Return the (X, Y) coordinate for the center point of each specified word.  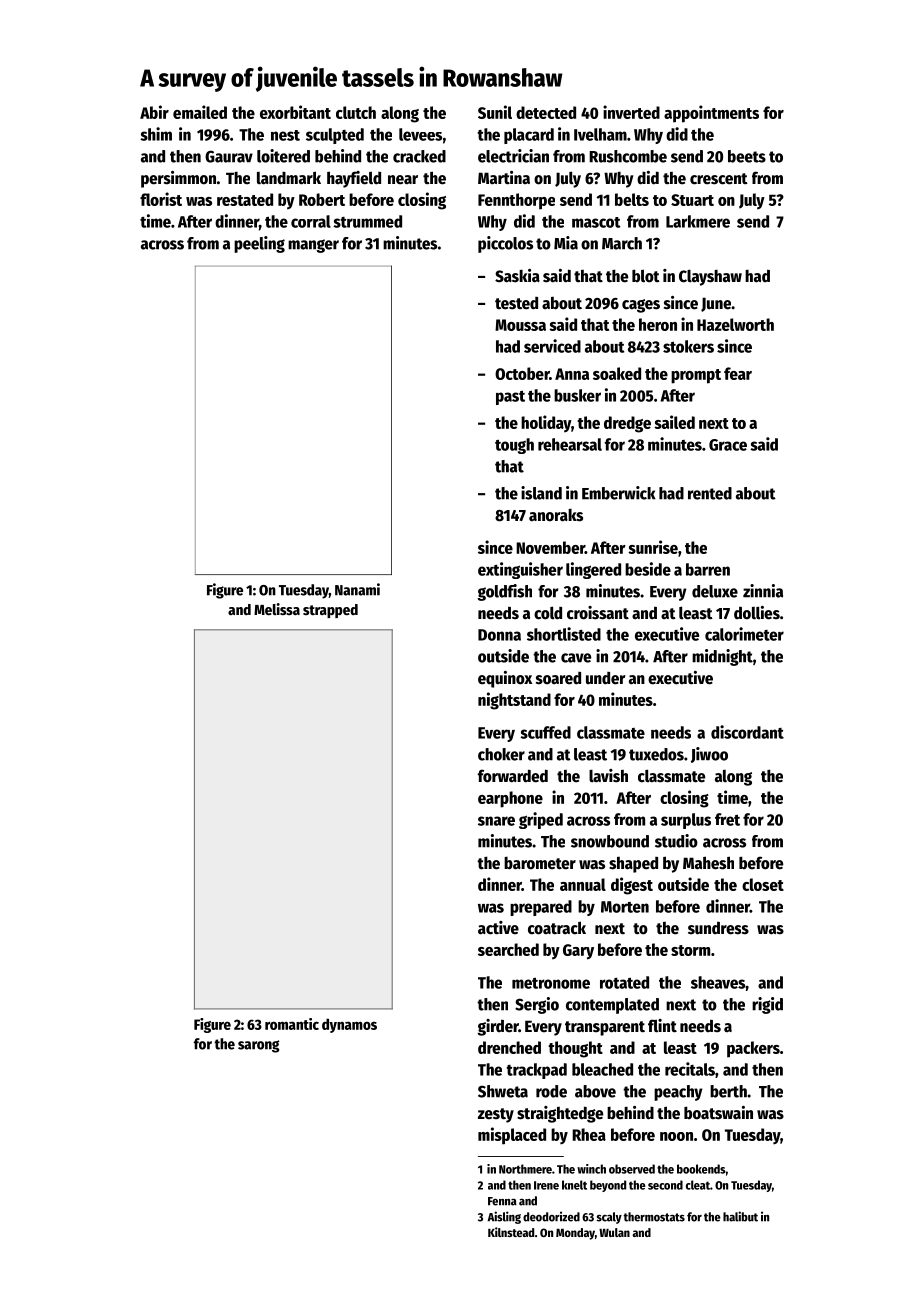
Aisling (504, 1217)
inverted (631, 112)
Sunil (495, 112)
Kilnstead (511, 1232)
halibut (740, 1216)
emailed (200, 112)
